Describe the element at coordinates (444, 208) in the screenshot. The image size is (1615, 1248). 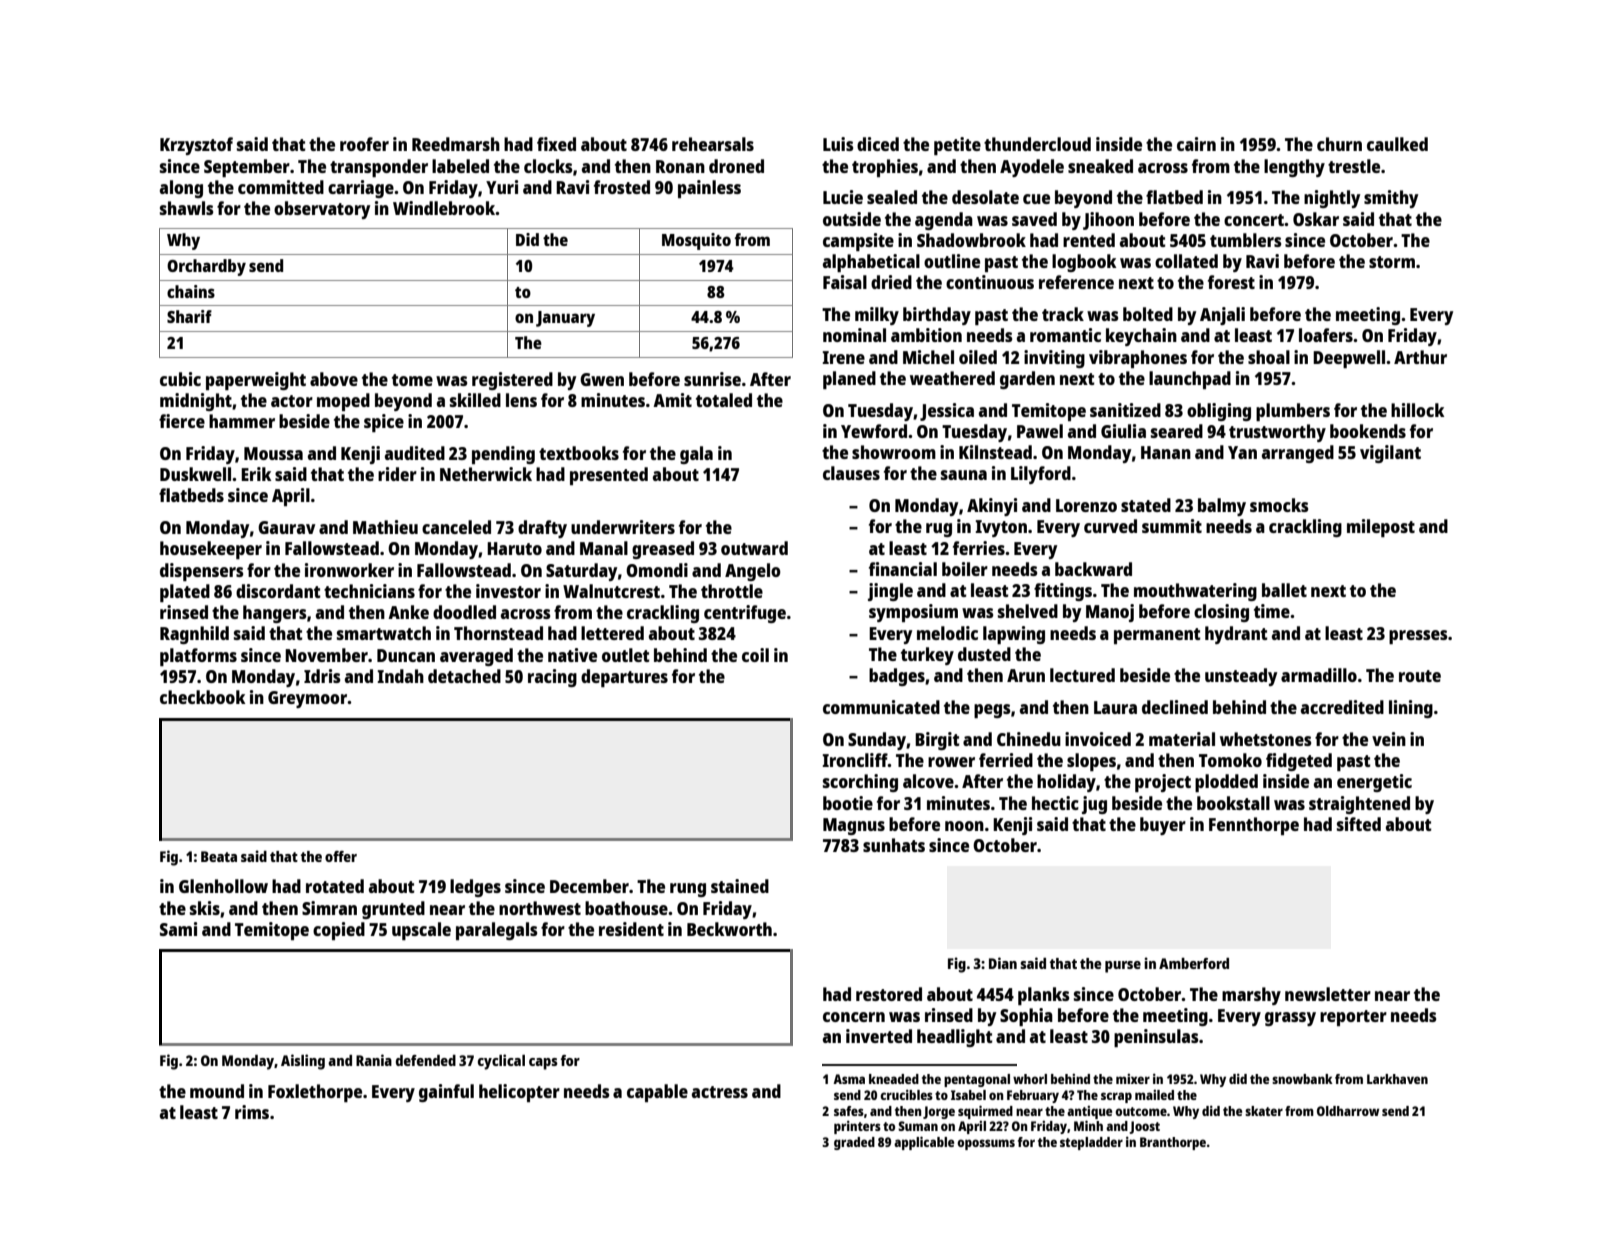
I see `Windlebrook` at that location.
